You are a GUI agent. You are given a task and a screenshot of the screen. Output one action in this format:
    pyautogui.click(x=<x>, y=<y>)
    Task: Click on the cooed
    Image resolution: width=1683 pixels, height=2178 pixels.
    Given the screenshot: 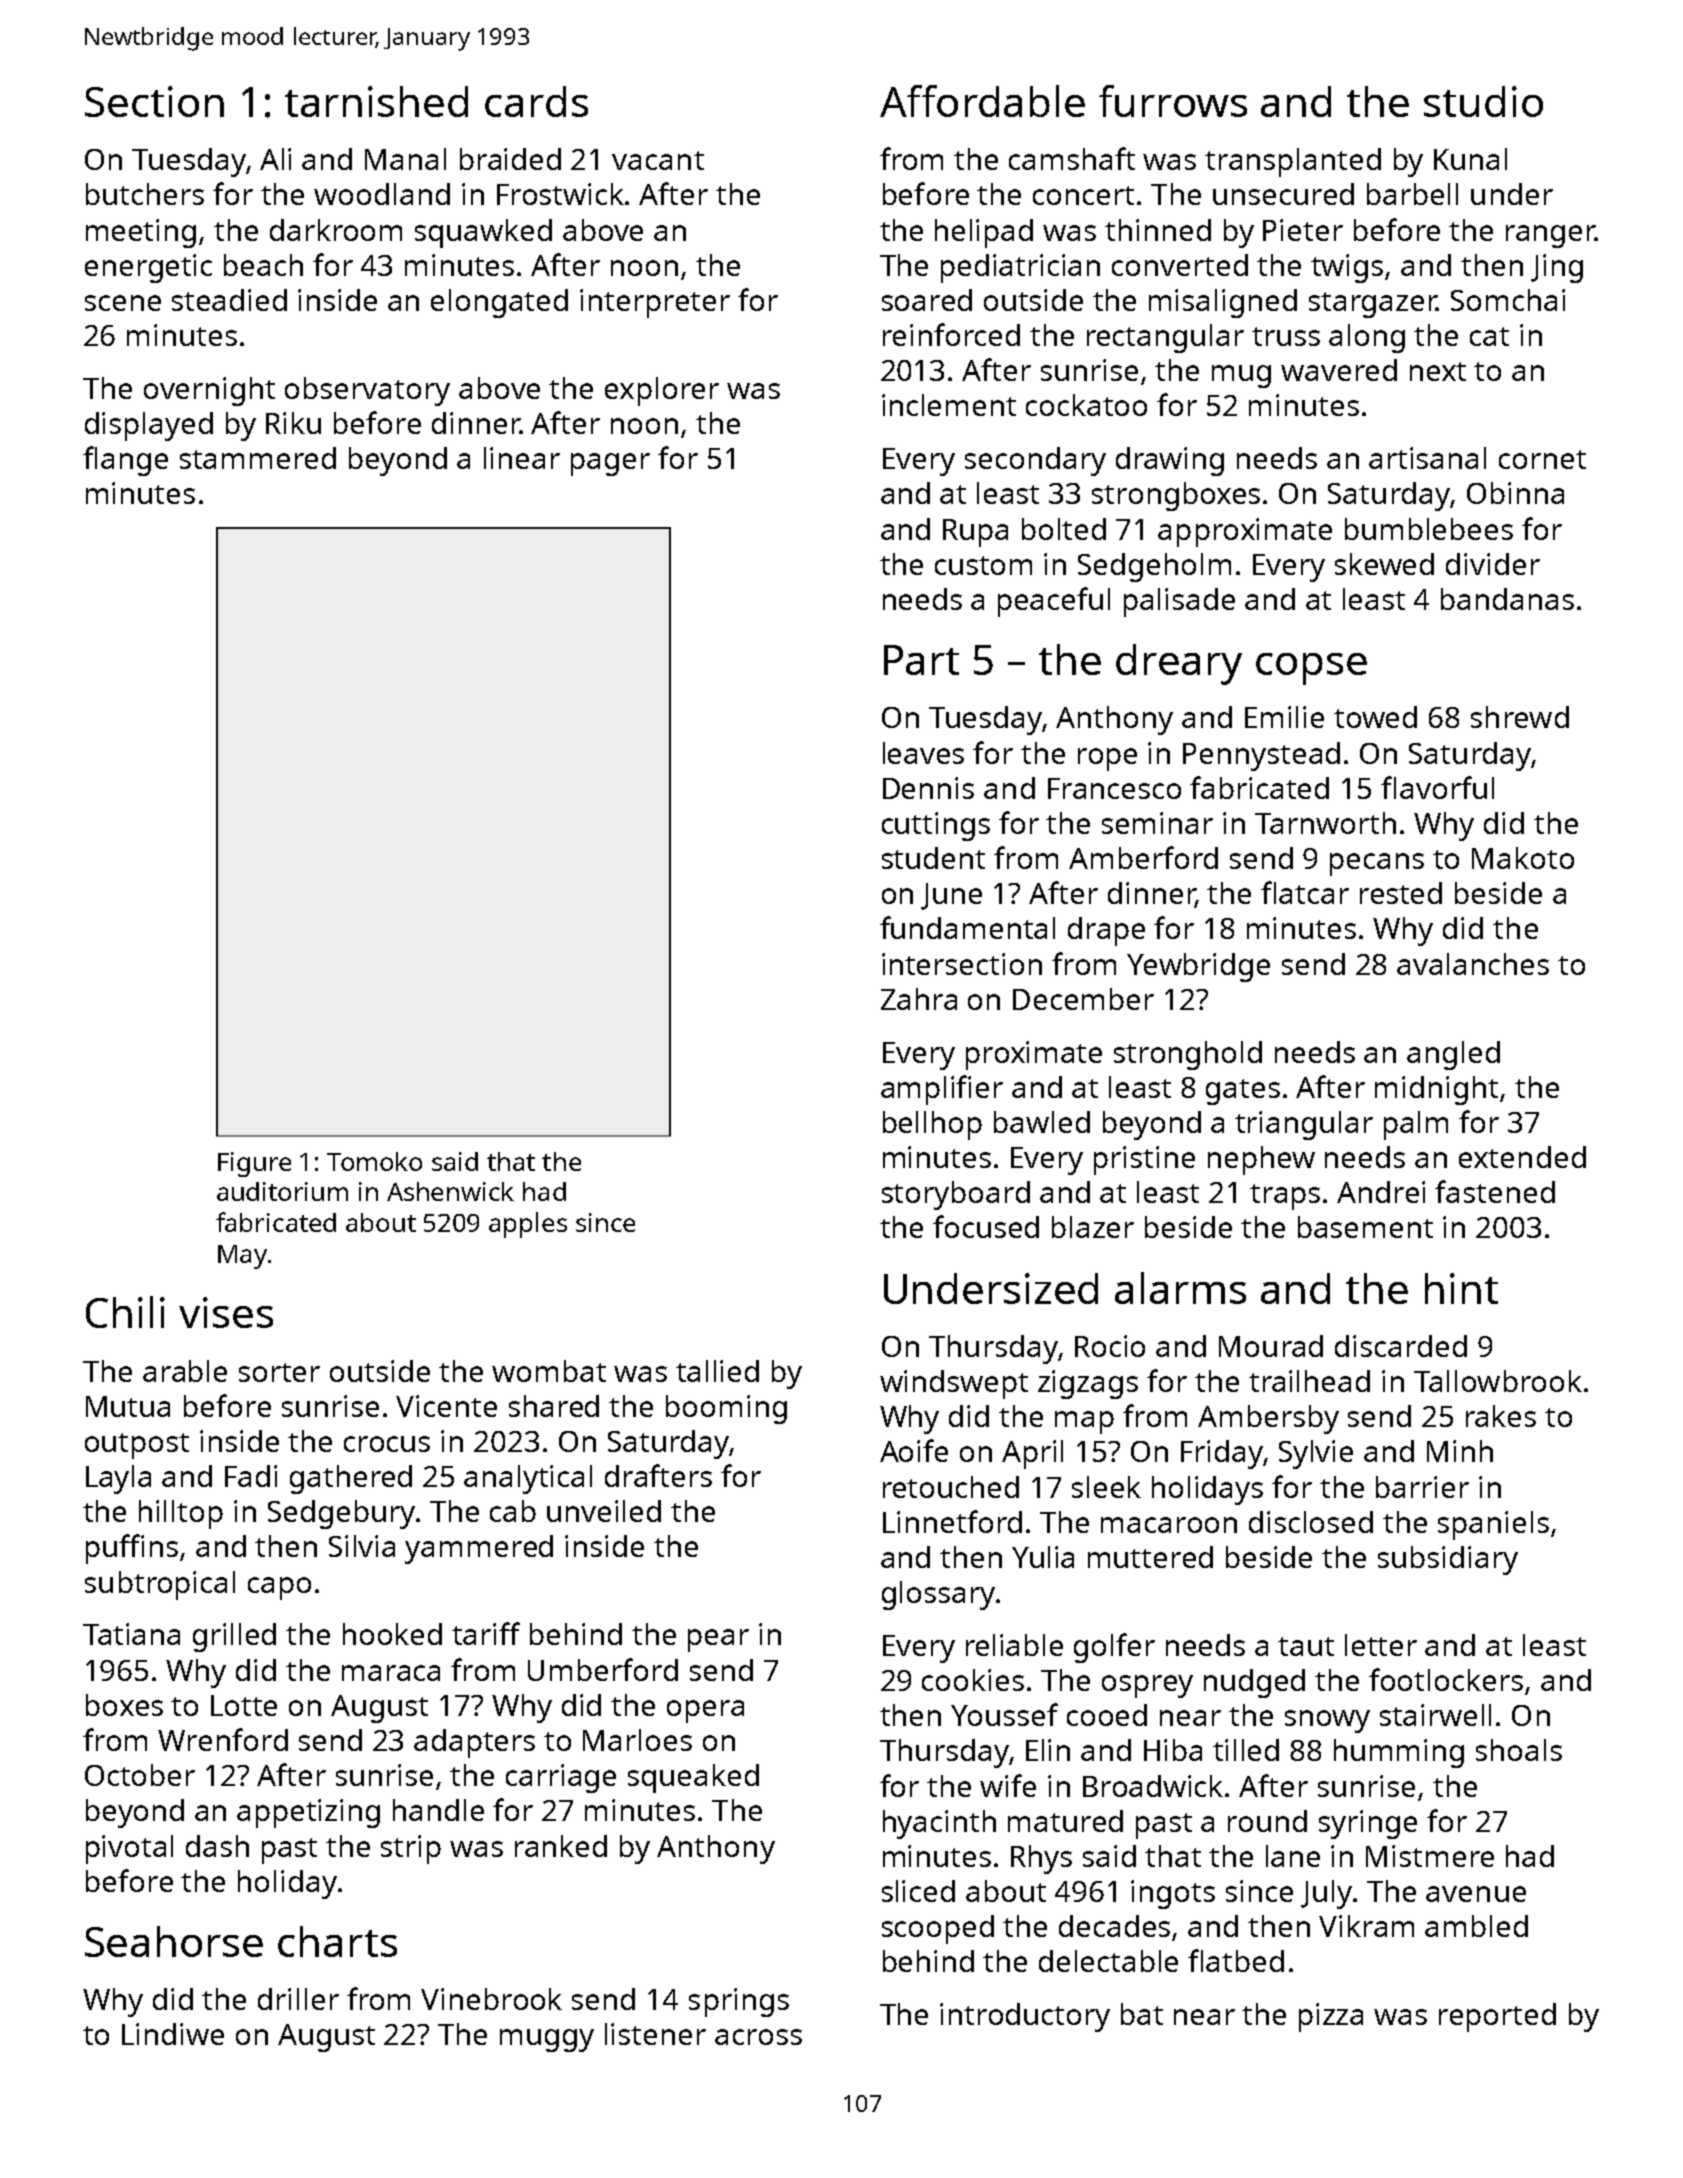 What is the action you would take?
    pyautogui.click(x=1107, y=1715)
